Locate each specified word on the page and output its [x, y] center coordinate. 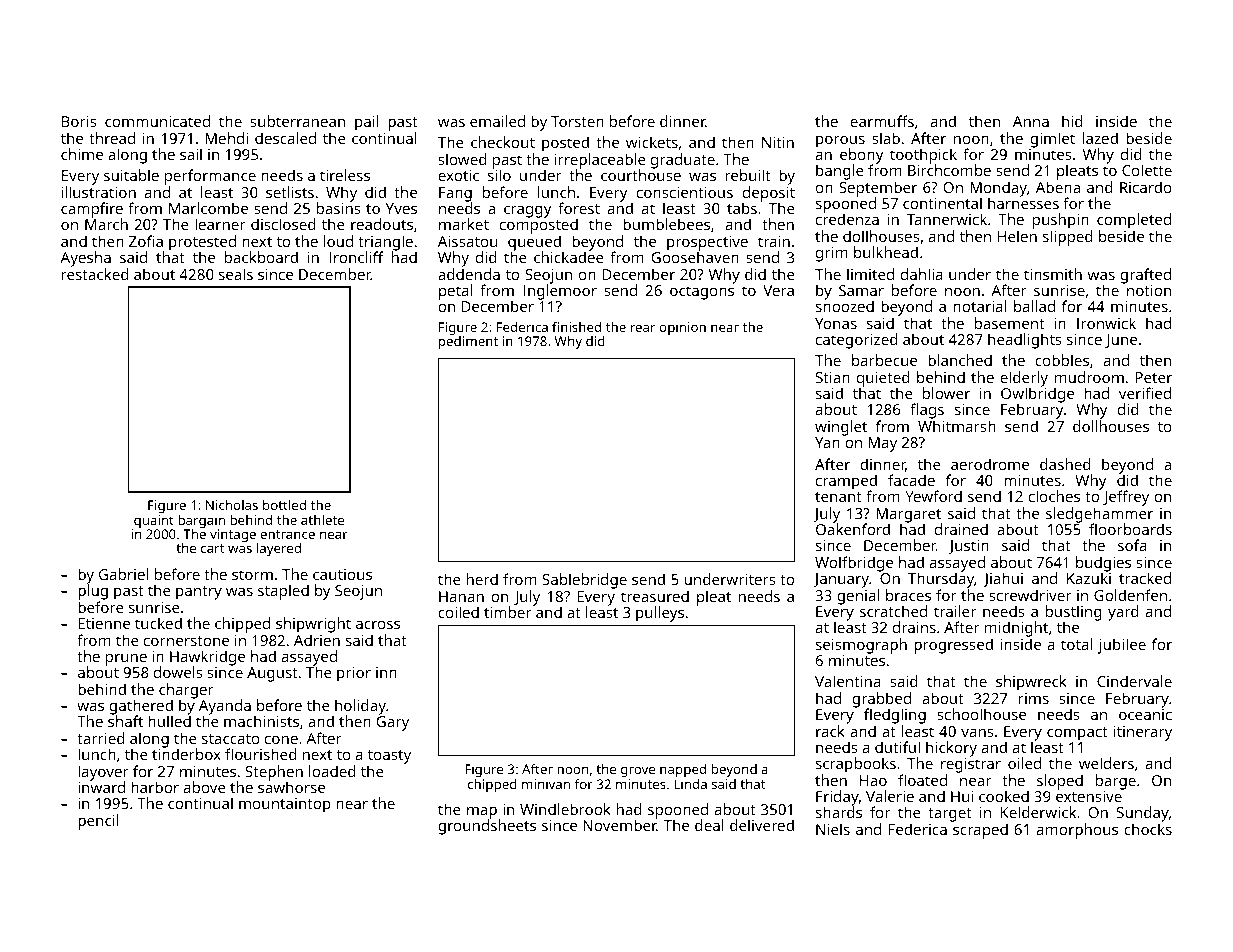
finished [576, 327]
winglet [841, 428]
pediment [468, 342]
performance [210, 177]
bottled [284, 505]
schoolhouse [981, 714]
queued [535, 243]
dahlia [922, 274]
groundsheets [487, 827]
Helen [1017, 236]
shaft [125, 721]
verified [1145, 393]
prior [354, 674]
